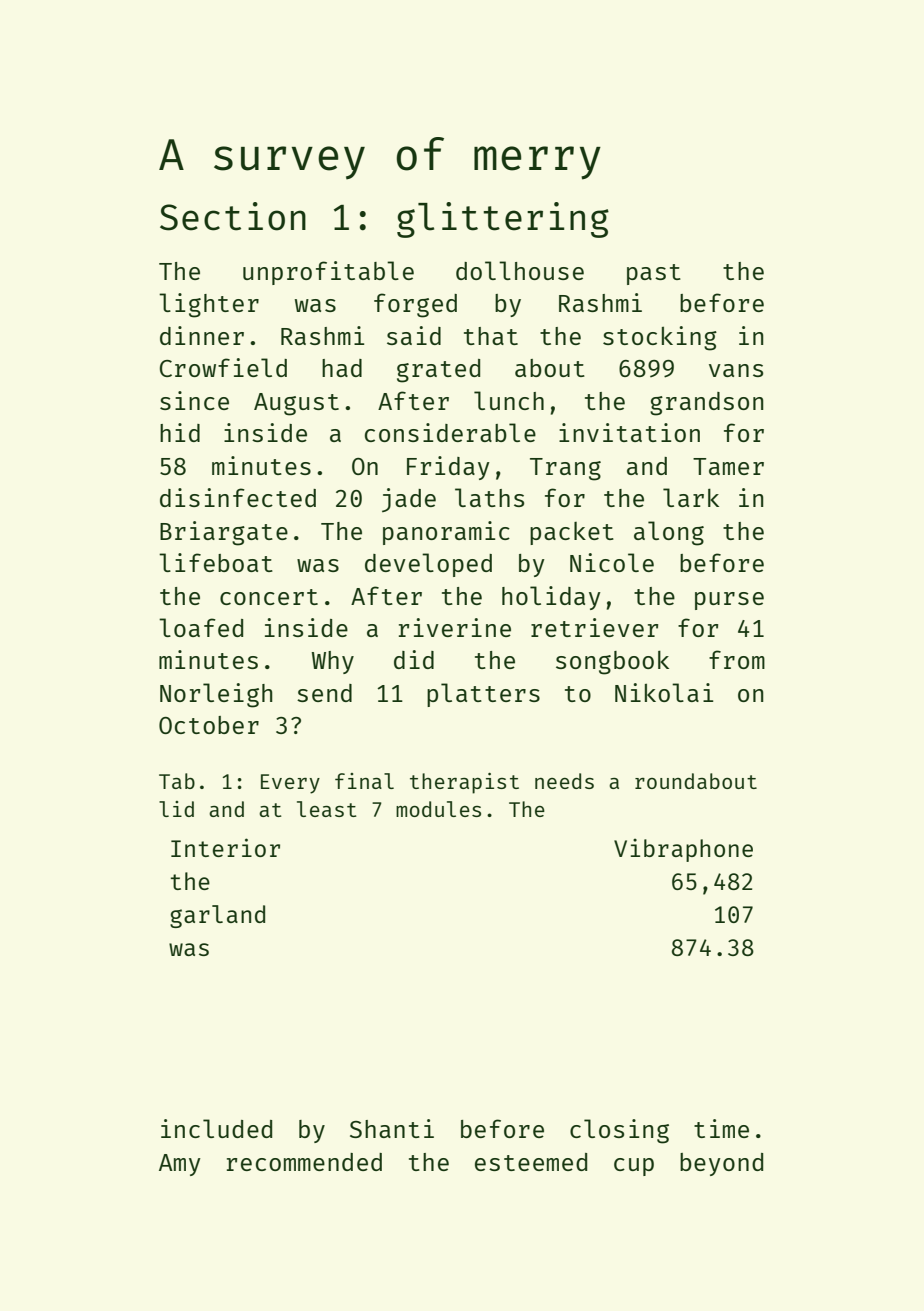  Describe the element at coordinates (438, 809) in the screenshot. I see `modules` at that location.
